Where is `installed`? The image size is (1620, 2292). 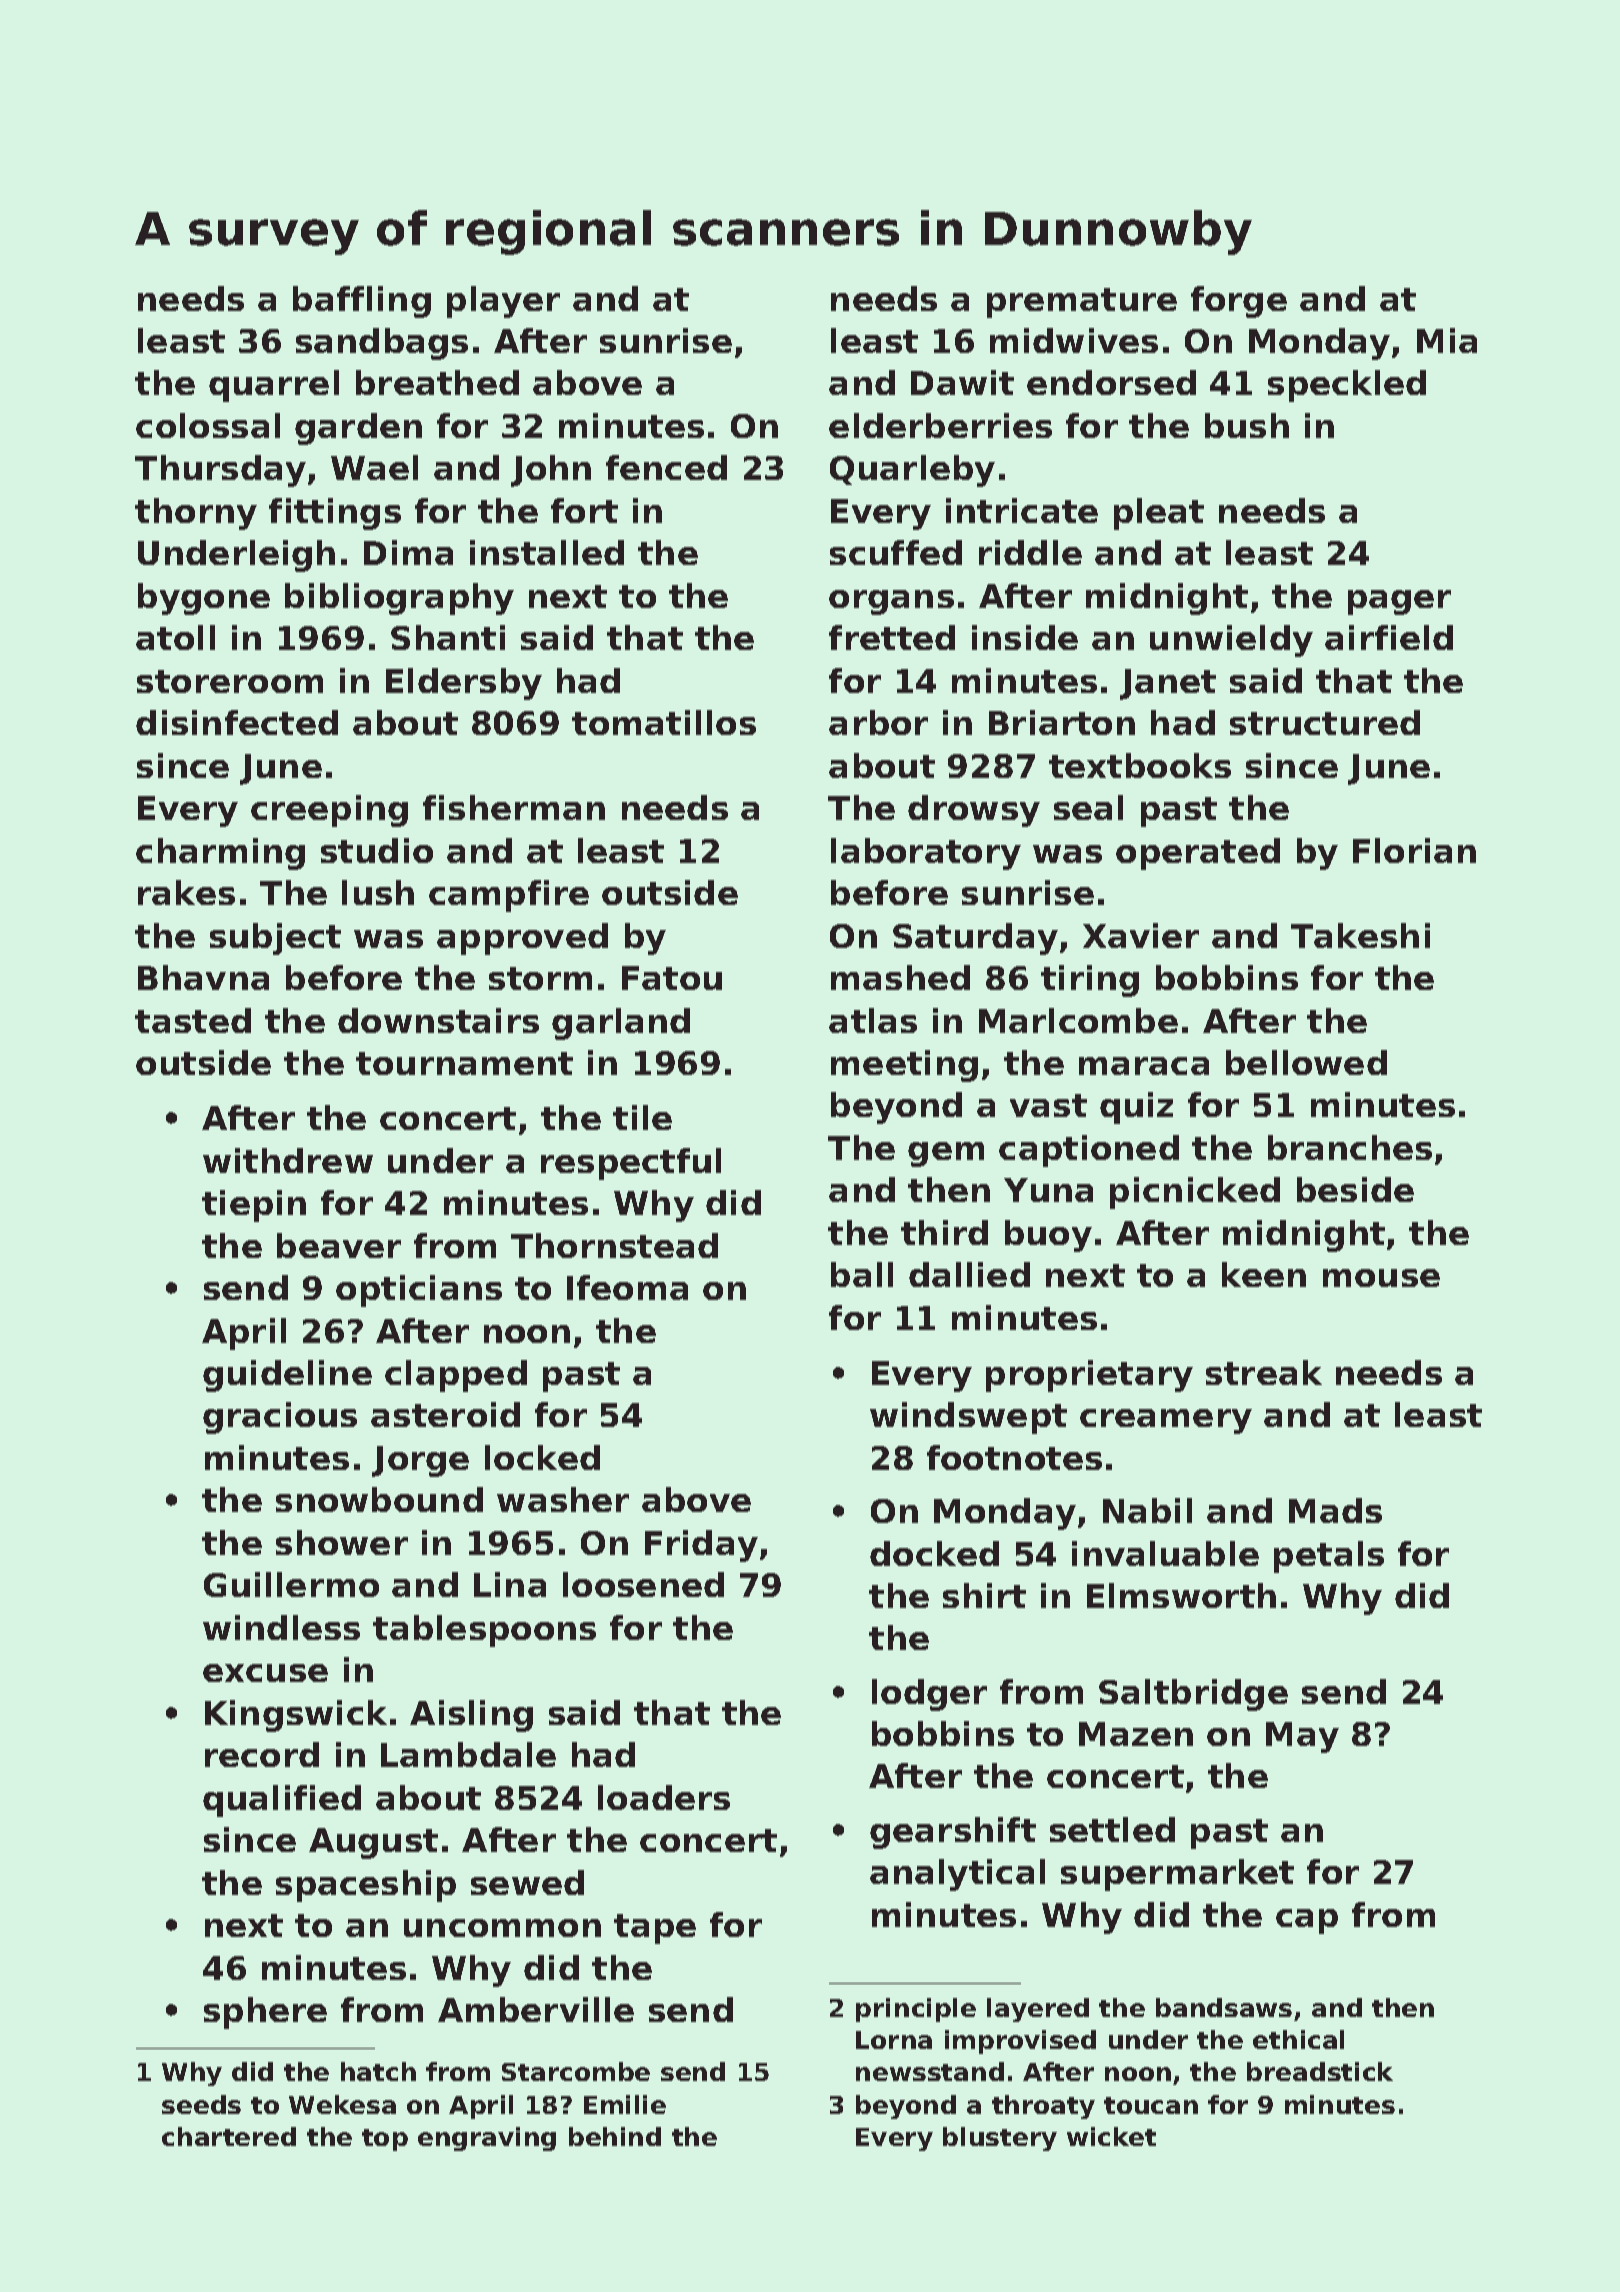
installed is located at coordinates (547, 552).
